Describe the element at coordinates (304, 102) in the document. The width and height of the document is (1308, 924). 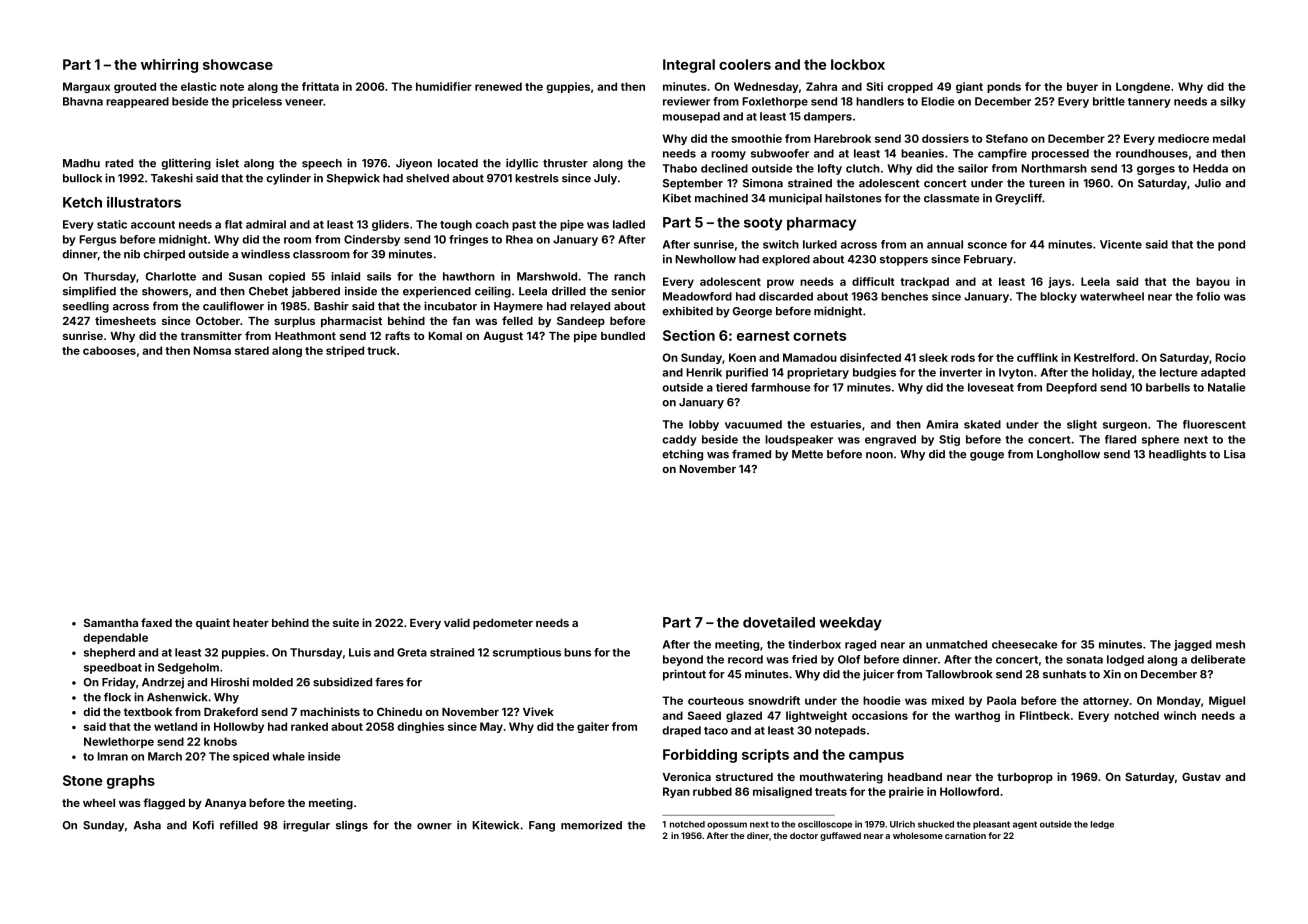
I see `veneer` at that location.
